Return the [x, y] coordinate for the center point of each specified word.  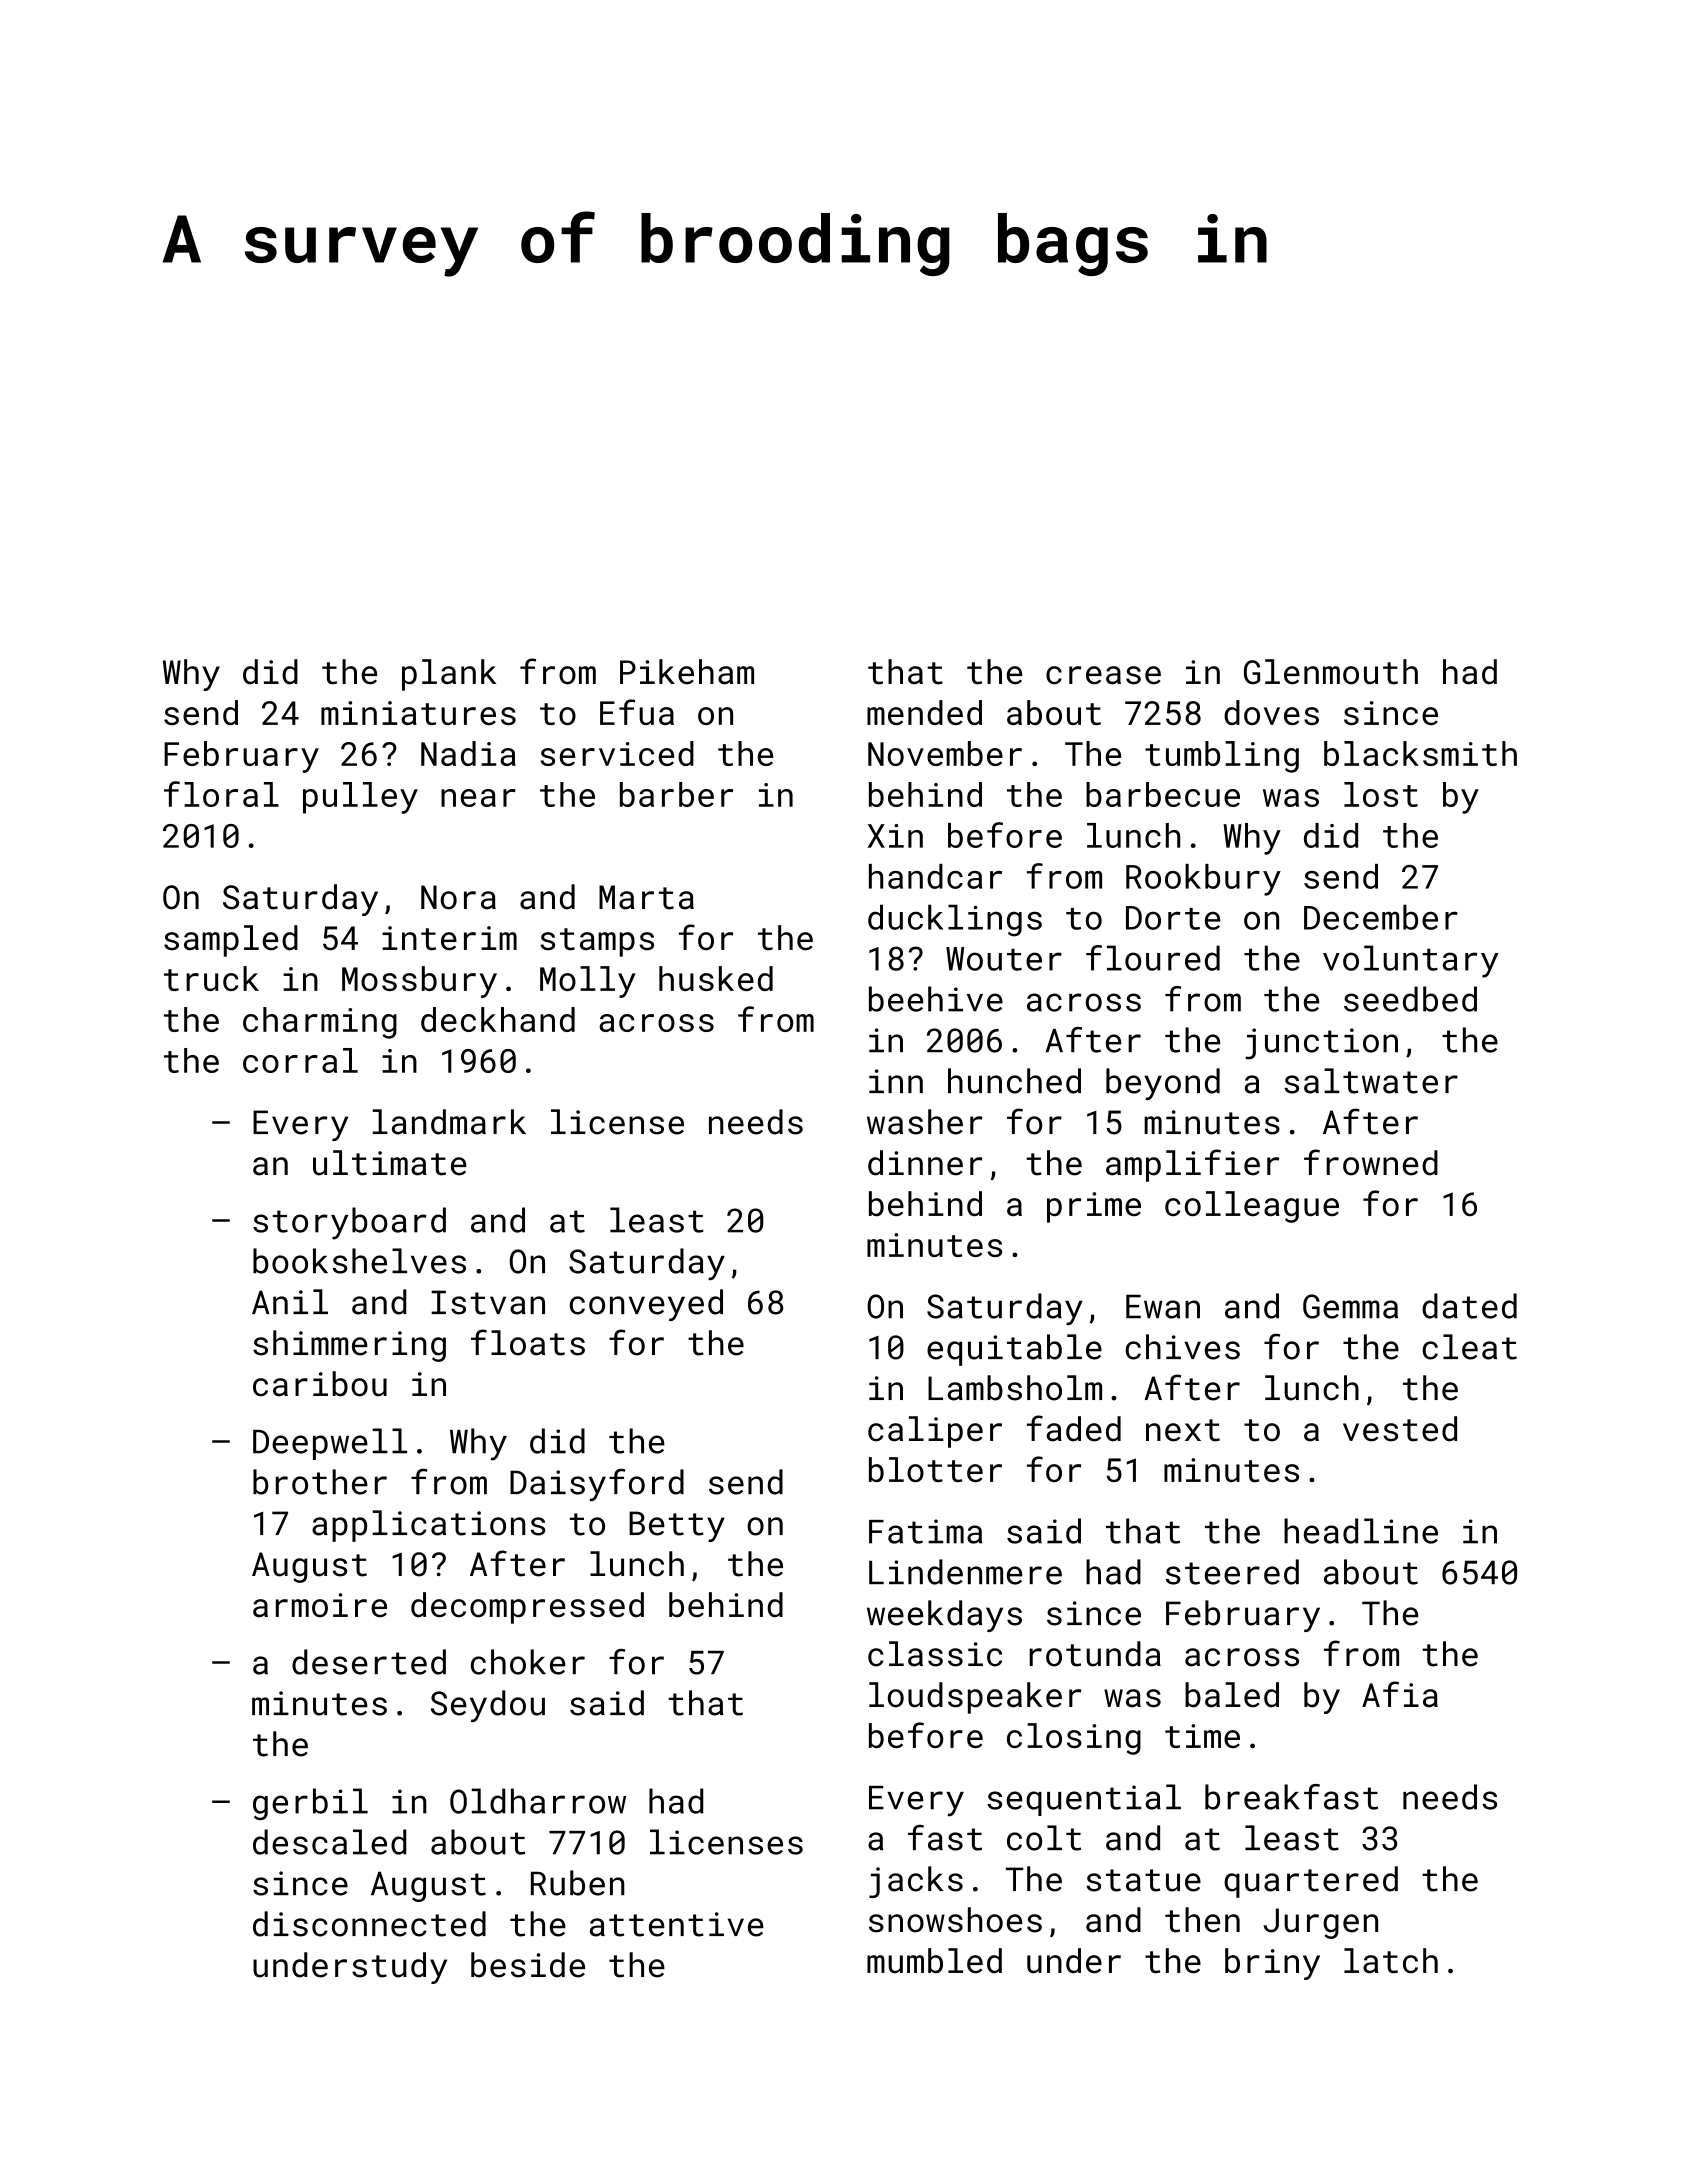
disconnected [369, 1924]
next [1183, 1430]
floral [221, 794]
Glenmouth [1331, 672]
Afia [1400, 1694]
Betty [677, 1526]
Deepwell [330, 1444]
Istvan [488, 1302]
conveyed [646, 1305]
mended [924, 712]
